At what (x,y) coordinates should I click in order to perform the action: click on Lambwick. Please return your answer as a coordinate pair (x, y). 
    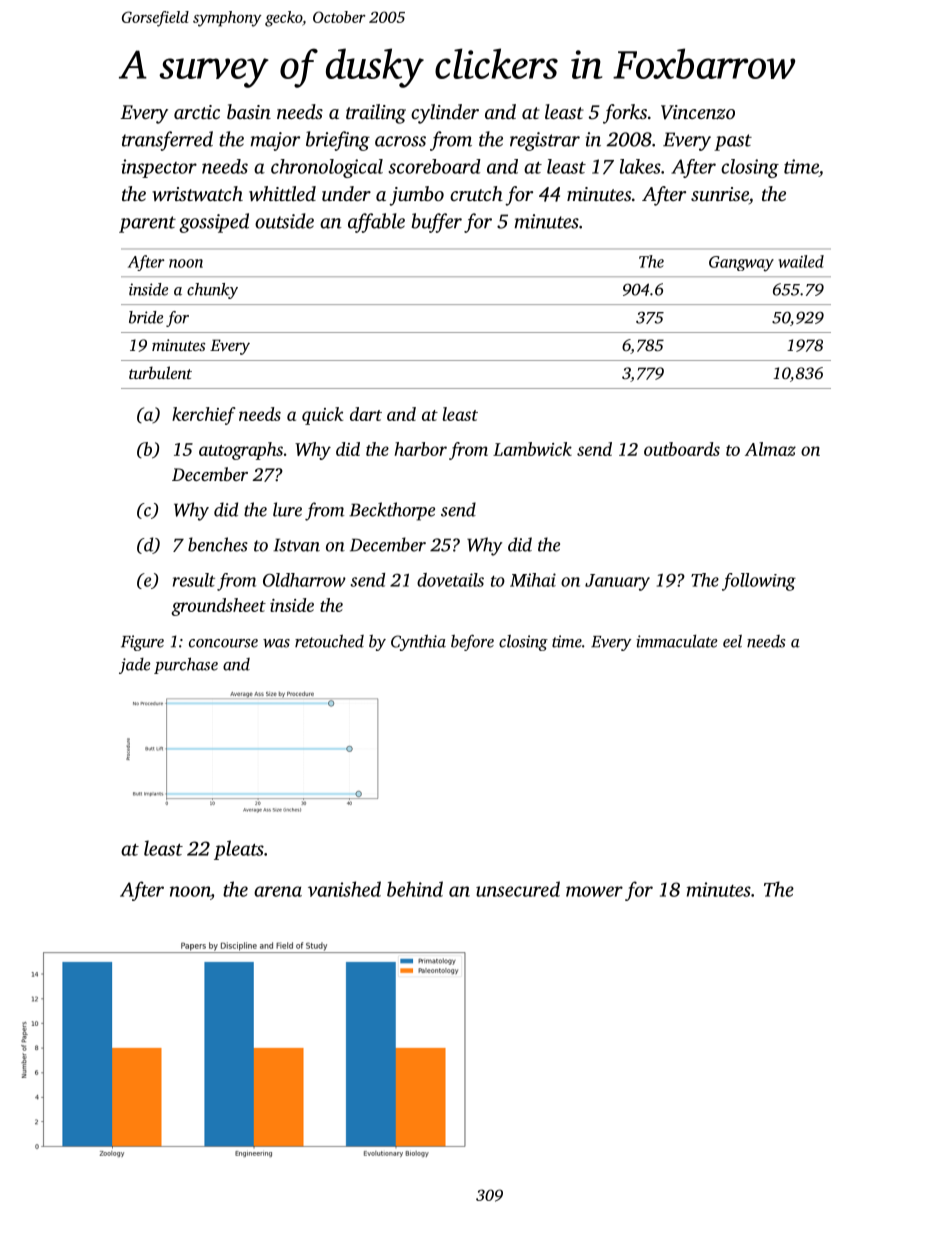
    Looking at the image, I should click on (532, 449).
